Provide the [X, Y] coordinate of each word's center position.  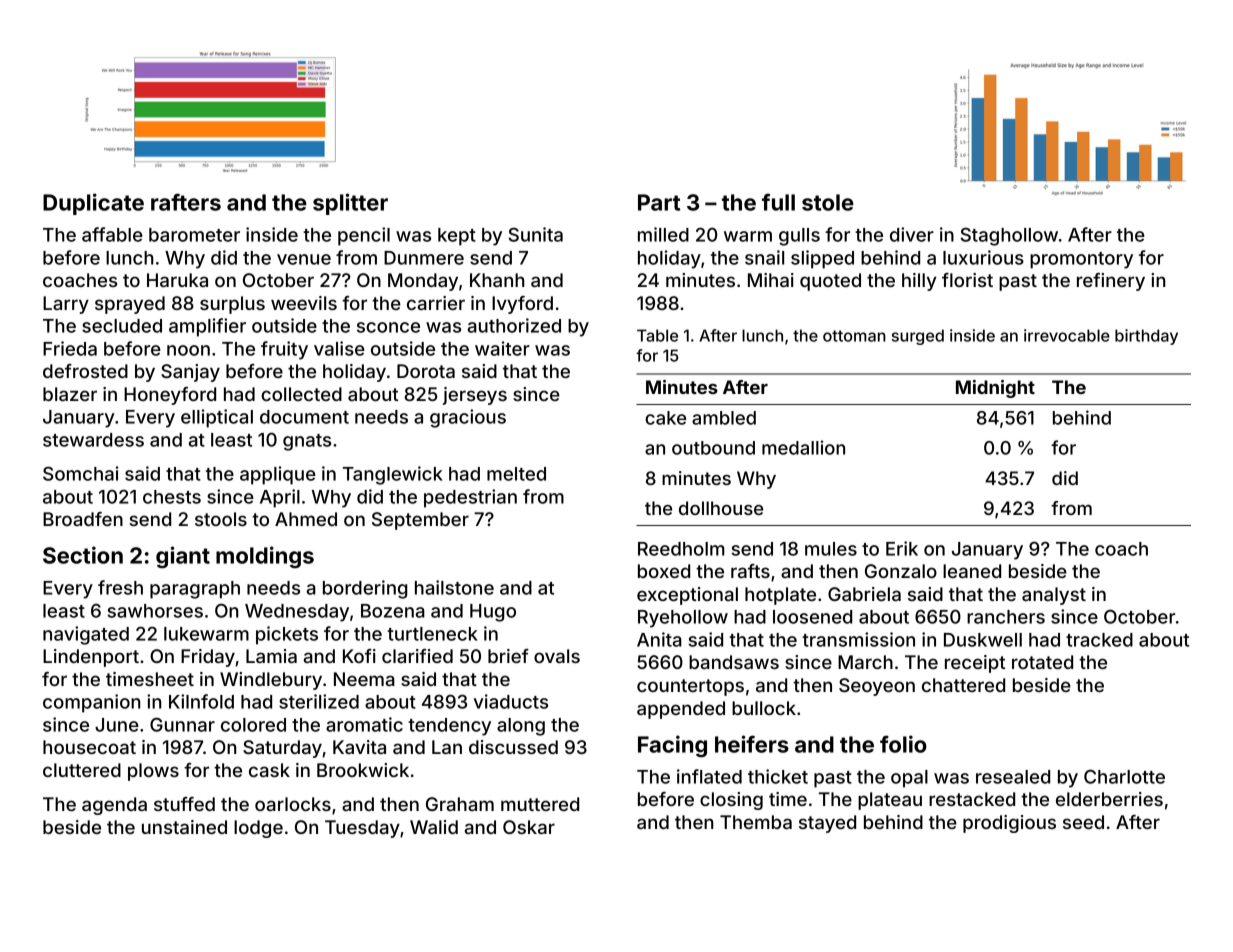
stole [828, 202]
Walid [434, 827]
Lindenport [91, 658]
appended [681, 710]
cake [665, 418]
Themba [756, 822]
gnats [307, 442]
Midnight [995, 389]
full [778, 202]
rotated [1042, 662]
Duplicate [93, 204]
